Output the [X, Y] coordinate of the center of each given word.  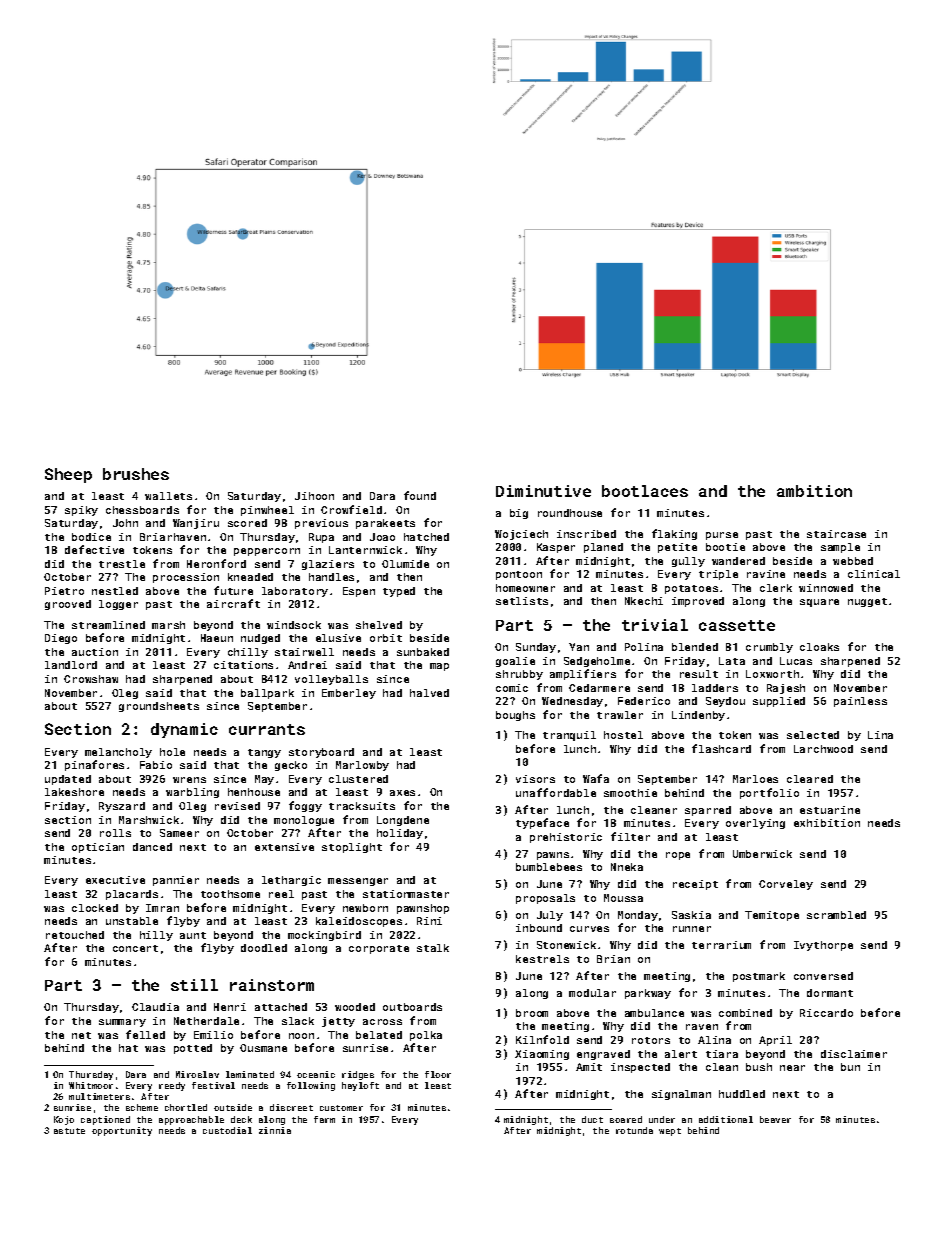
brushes [136, 474]
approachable [191, 1120]
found [420, 495]
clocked [95, 908]
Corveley [786, 885]
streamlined [108, 625]
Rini [429, 921]
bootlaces [645, 491]
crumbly [769, 648]
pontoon [519, 575]
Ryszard [122, 807]
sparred [708, 811]
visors [535, 779]
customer [341, 1108]
